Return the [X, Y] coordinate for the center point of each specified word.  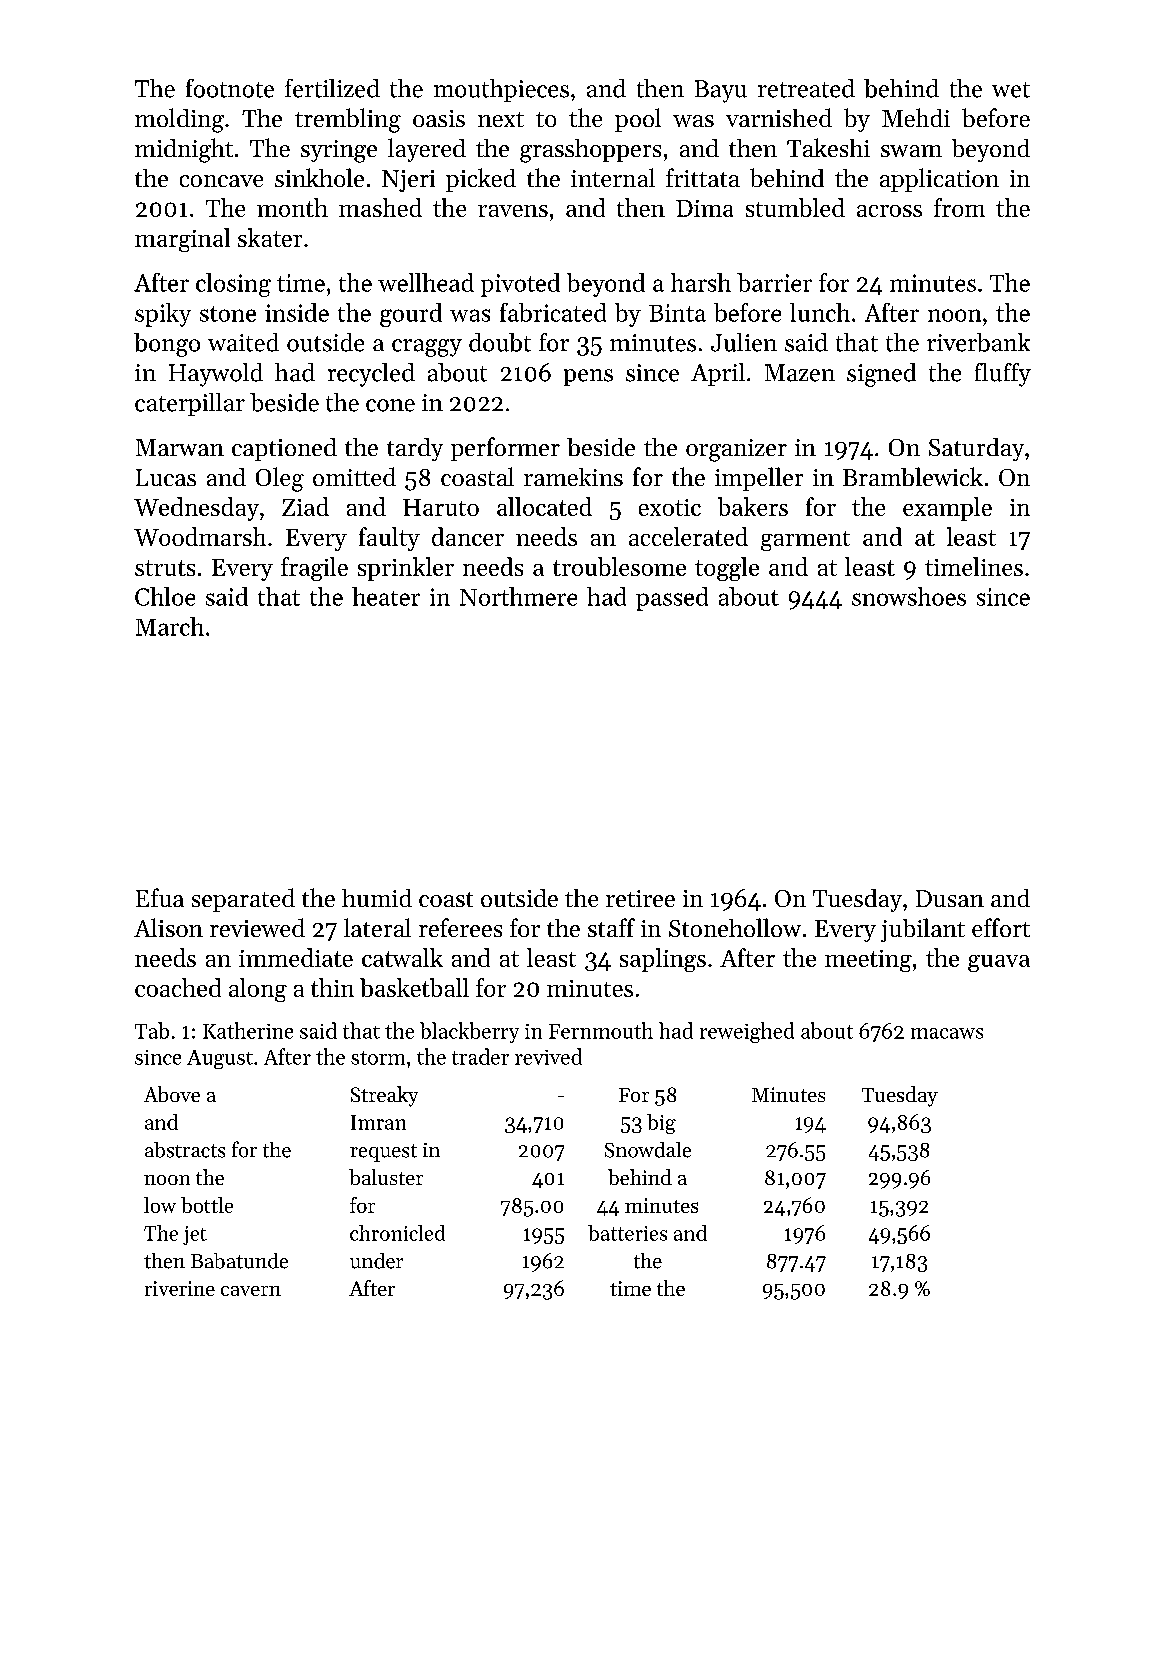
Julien [744, 342]
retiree [640, 898]
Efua [160, 897]
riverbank [978, 342]
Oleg [280, 479]
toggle [727, 569]
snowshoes [909, 596]
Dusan [950, 898]
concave [221, 181]
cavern [251, 1291]
